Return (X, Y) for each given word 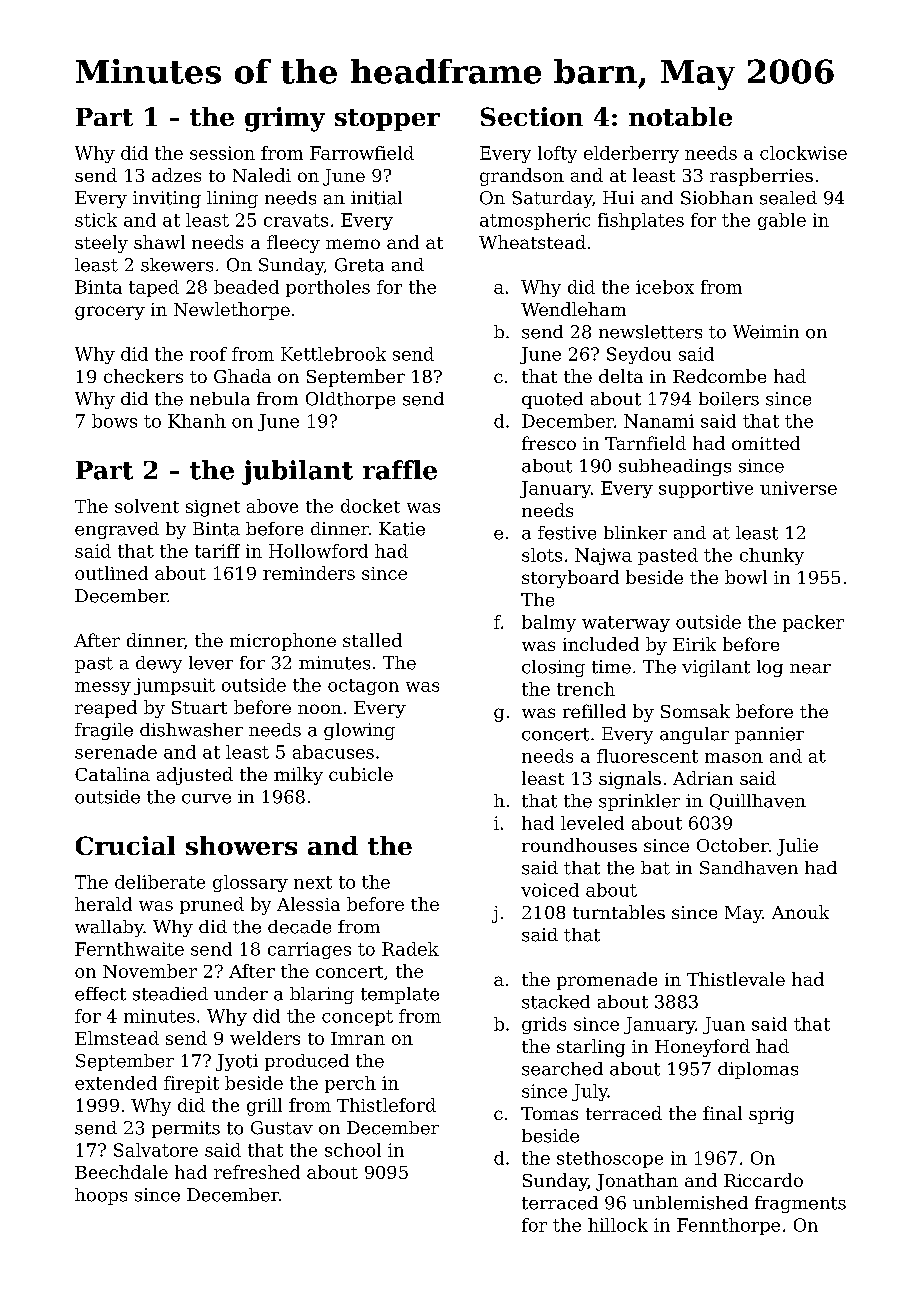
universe (798, 488)
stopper (387, 120)
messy (103, 688)
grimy (285, 119)
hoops (101, 1196)
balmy (549, 623)
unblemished (690, 1203)
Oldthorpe (350, 400)
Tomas (549, 1113)
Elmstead (117, 1038)
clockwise (803, 153)
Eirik (694, 644)
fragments (800, 1204)
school (353, 1150)
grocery (110, 313)
